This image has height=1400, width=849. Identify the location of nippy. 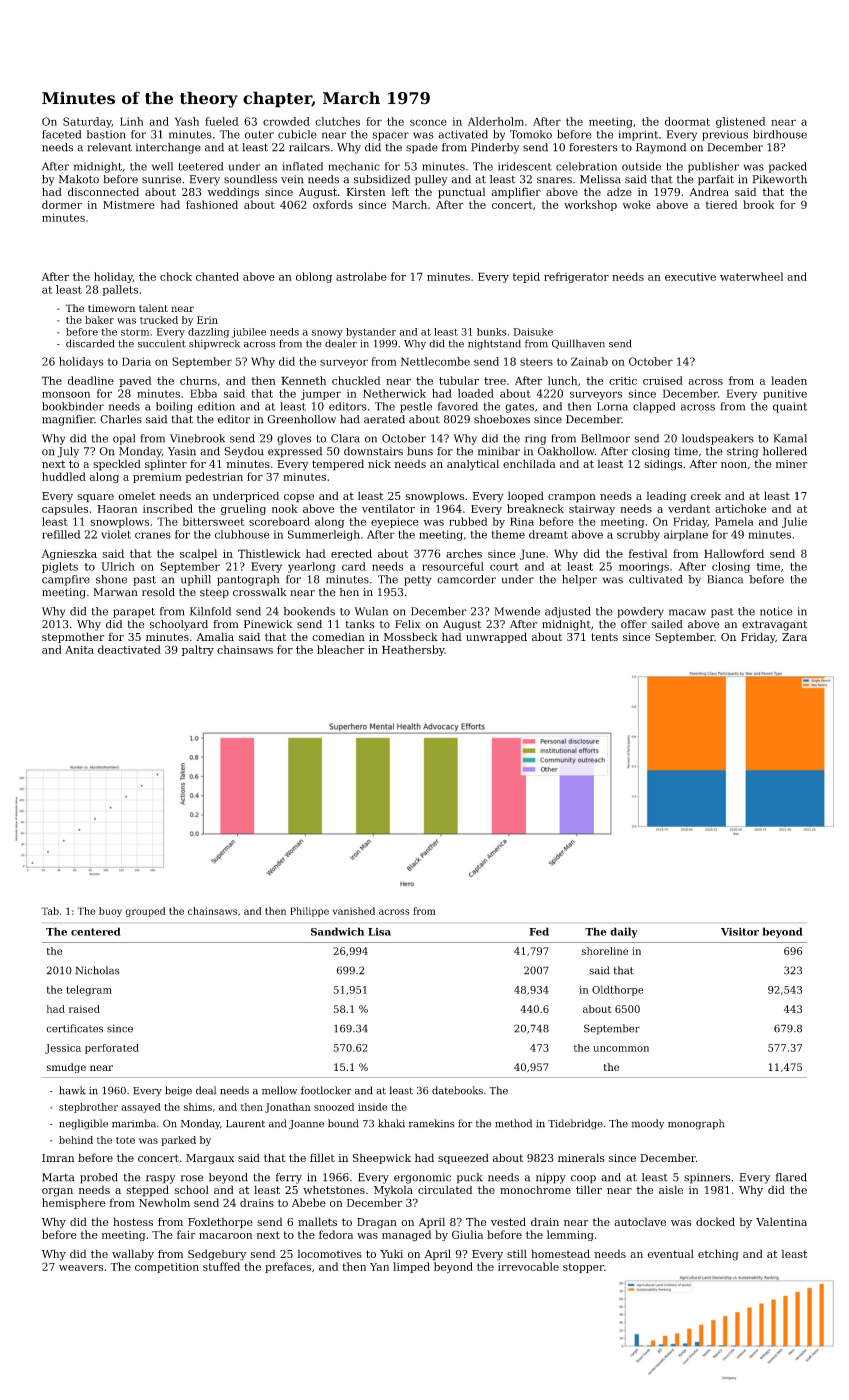
(551, 1178).
